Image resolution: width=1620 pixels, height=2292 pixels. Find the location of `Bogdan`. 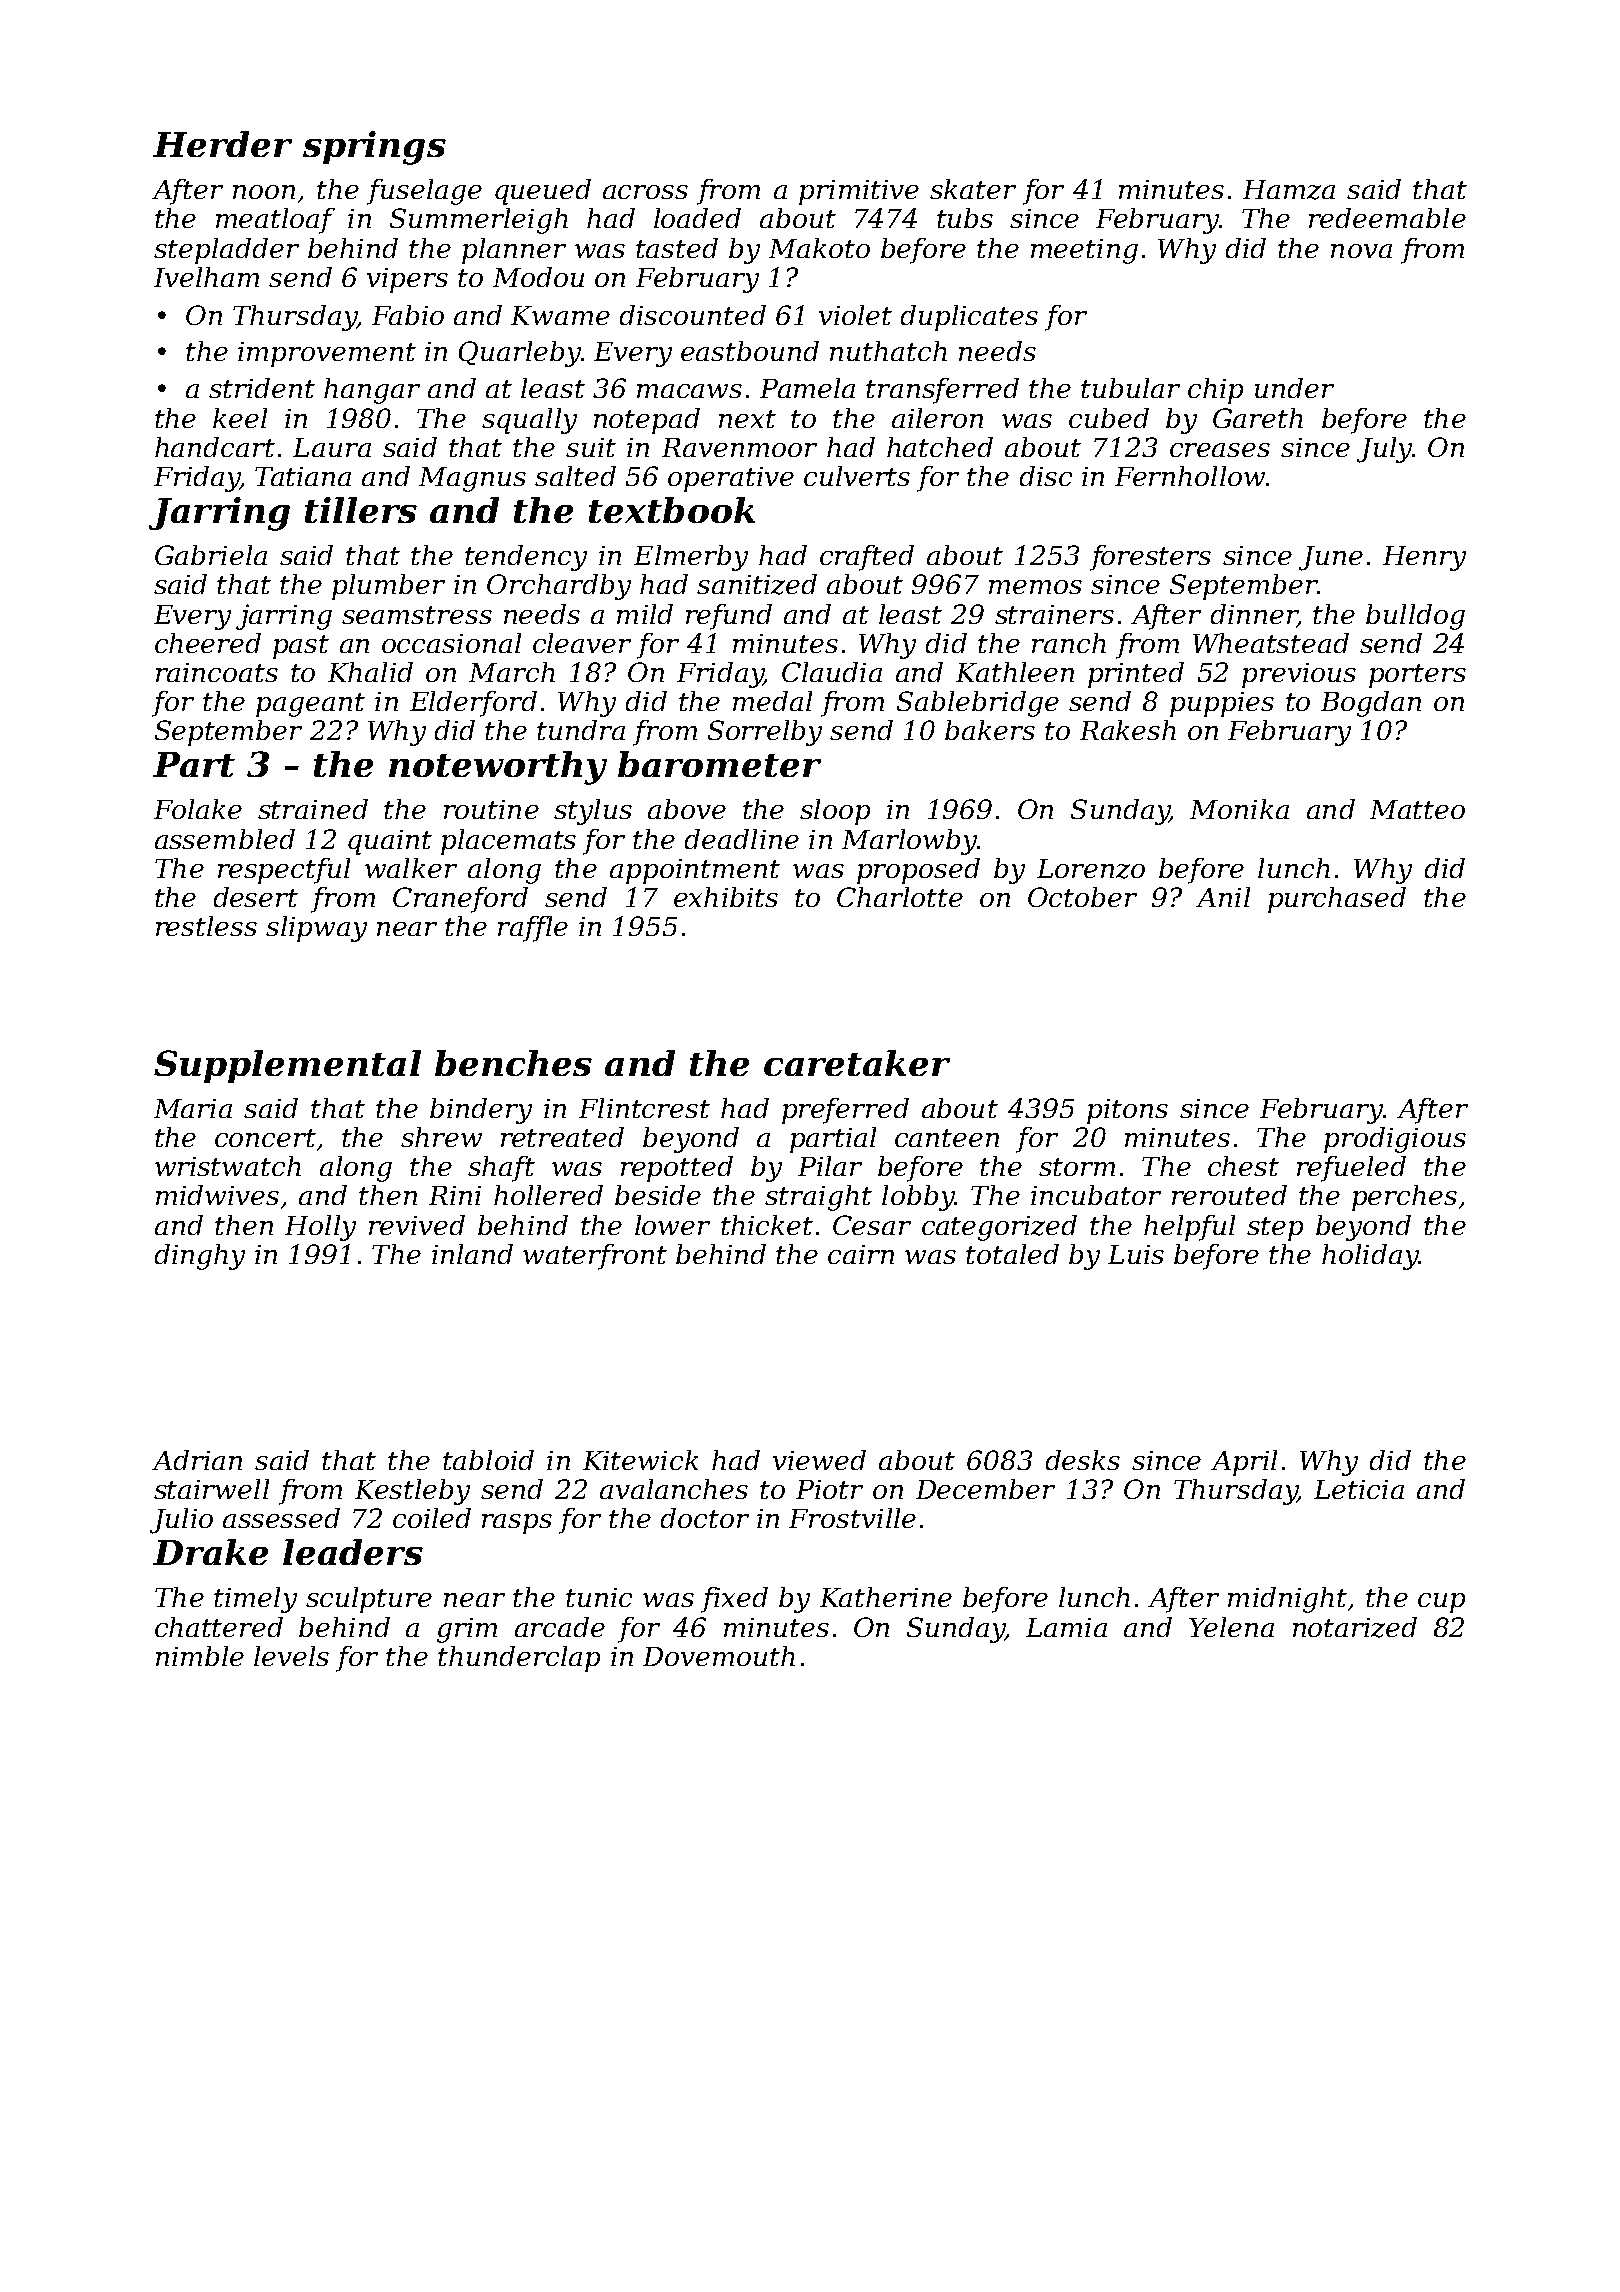

Bogdan is located at coordinates (1371, 704).
